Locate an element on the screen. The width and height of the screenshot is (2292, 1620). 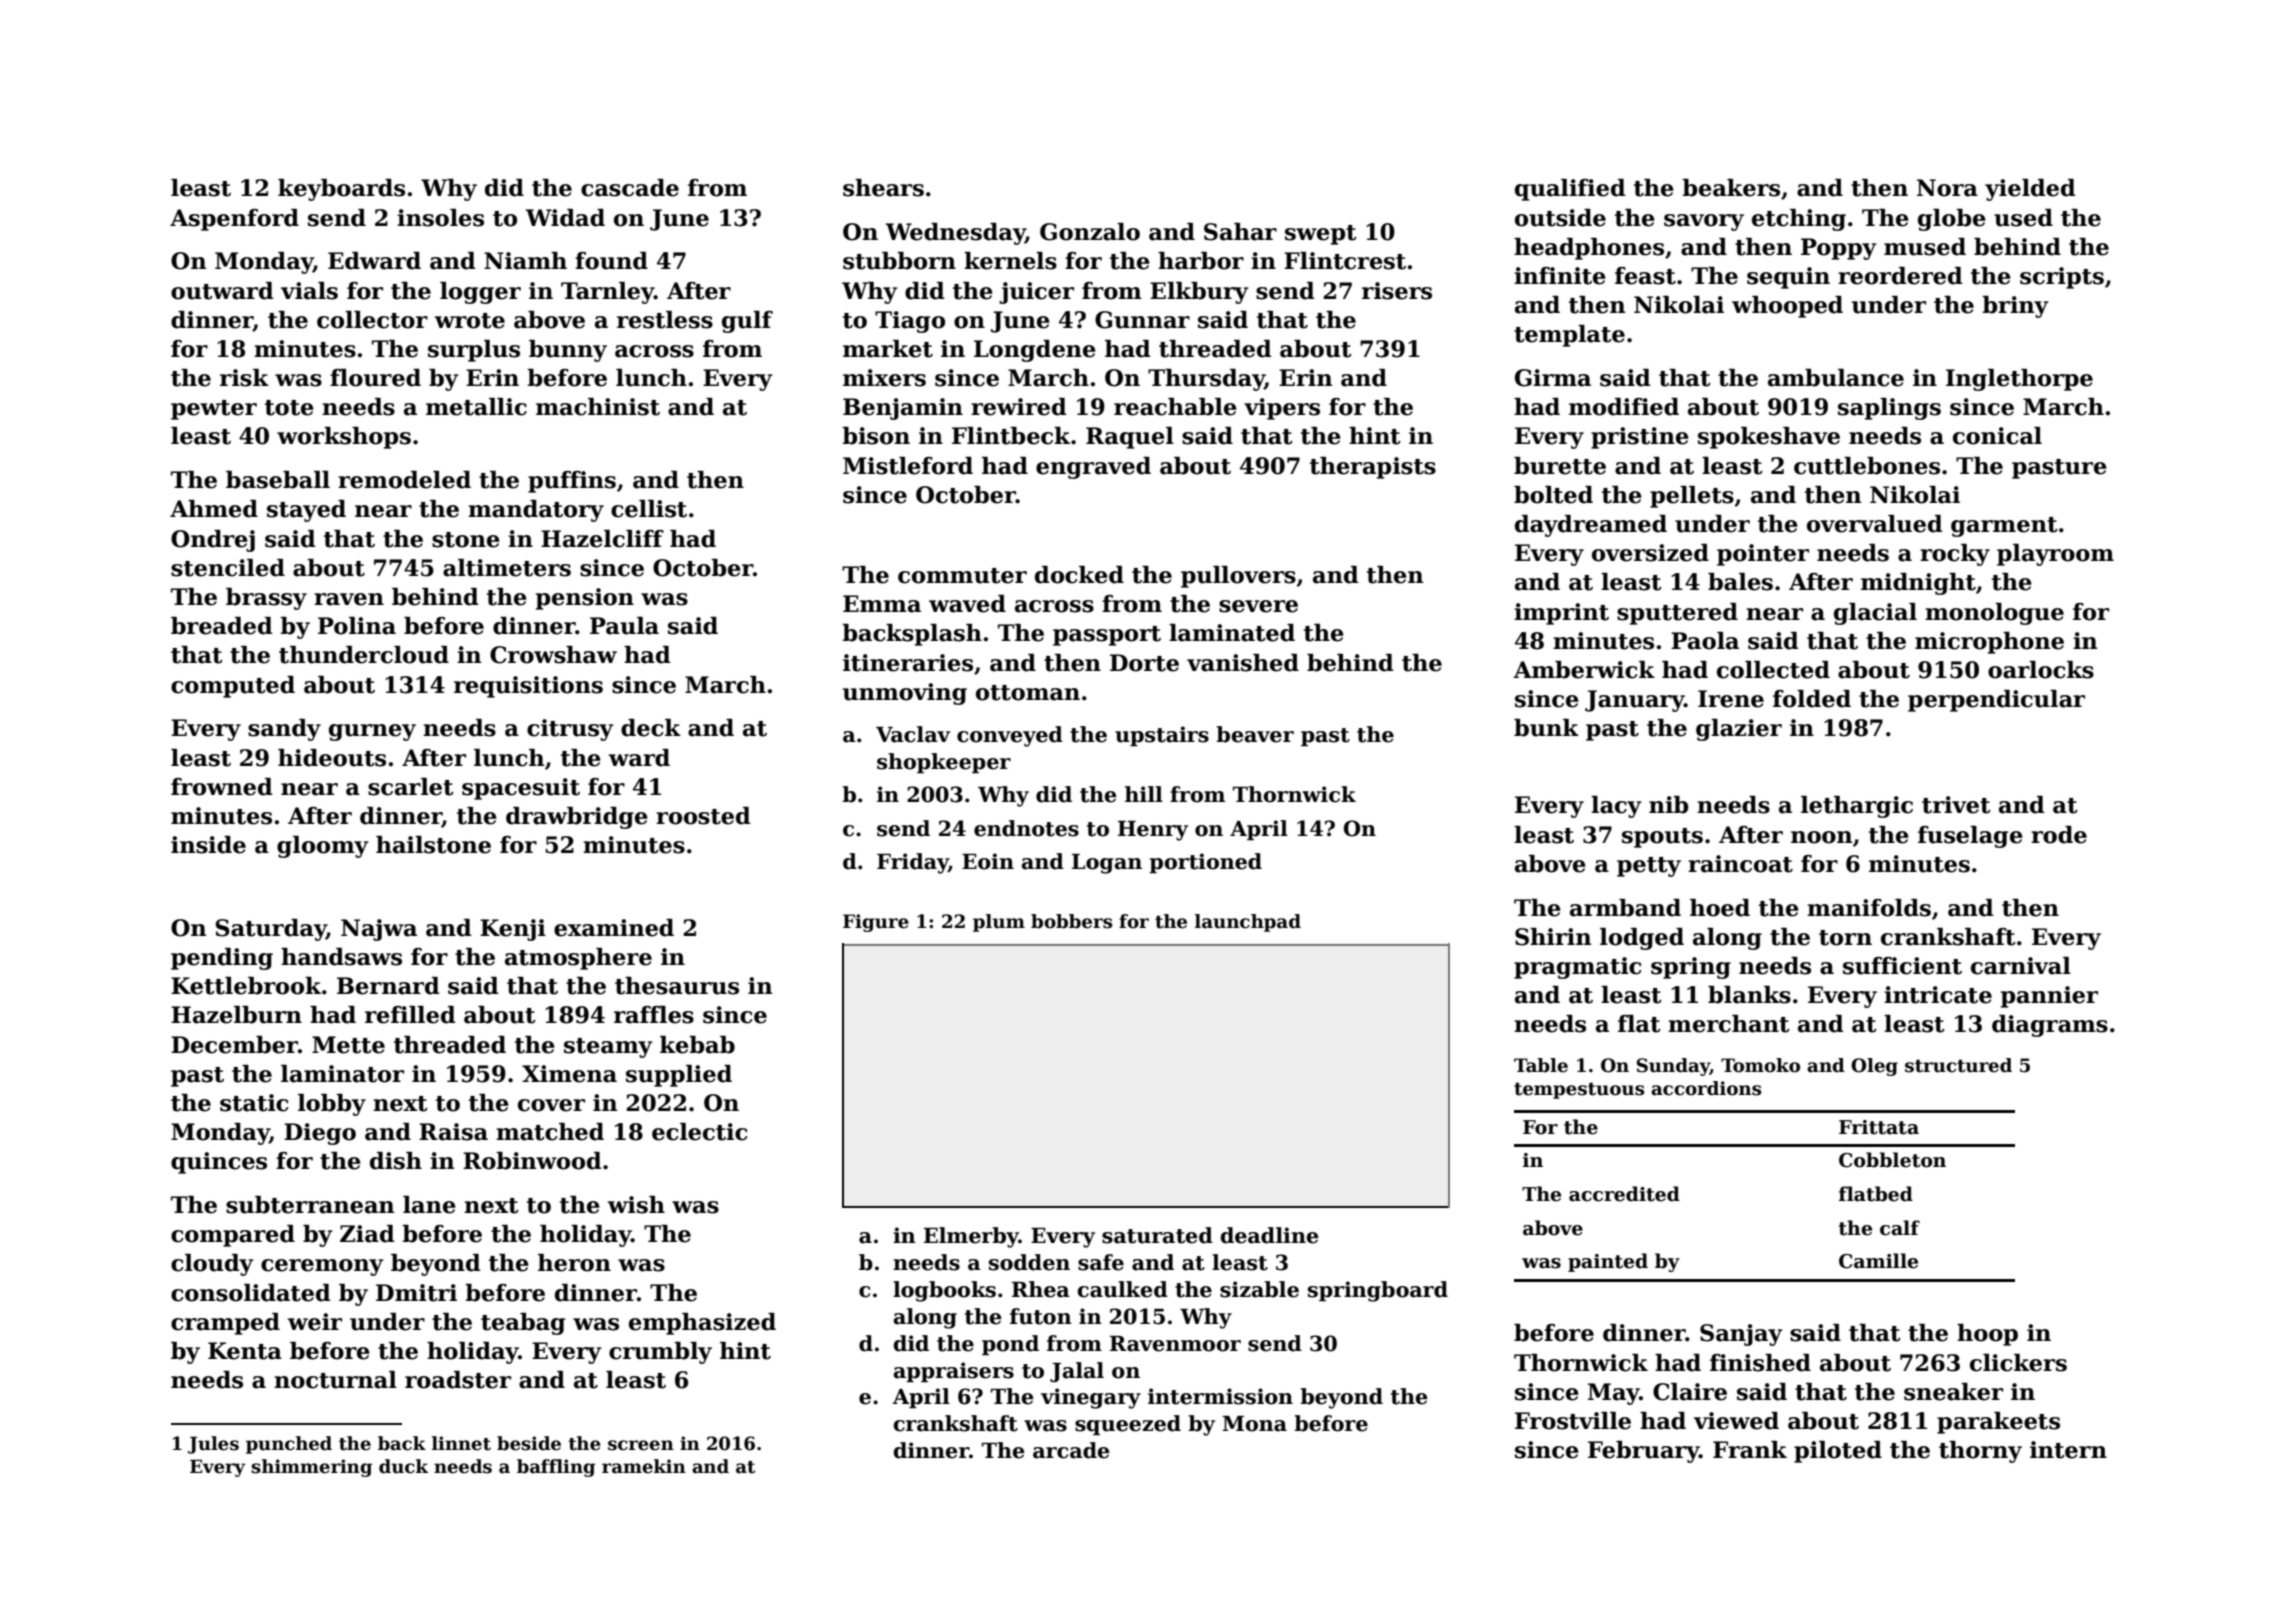
lane is located at coordinates (429, 1205).
